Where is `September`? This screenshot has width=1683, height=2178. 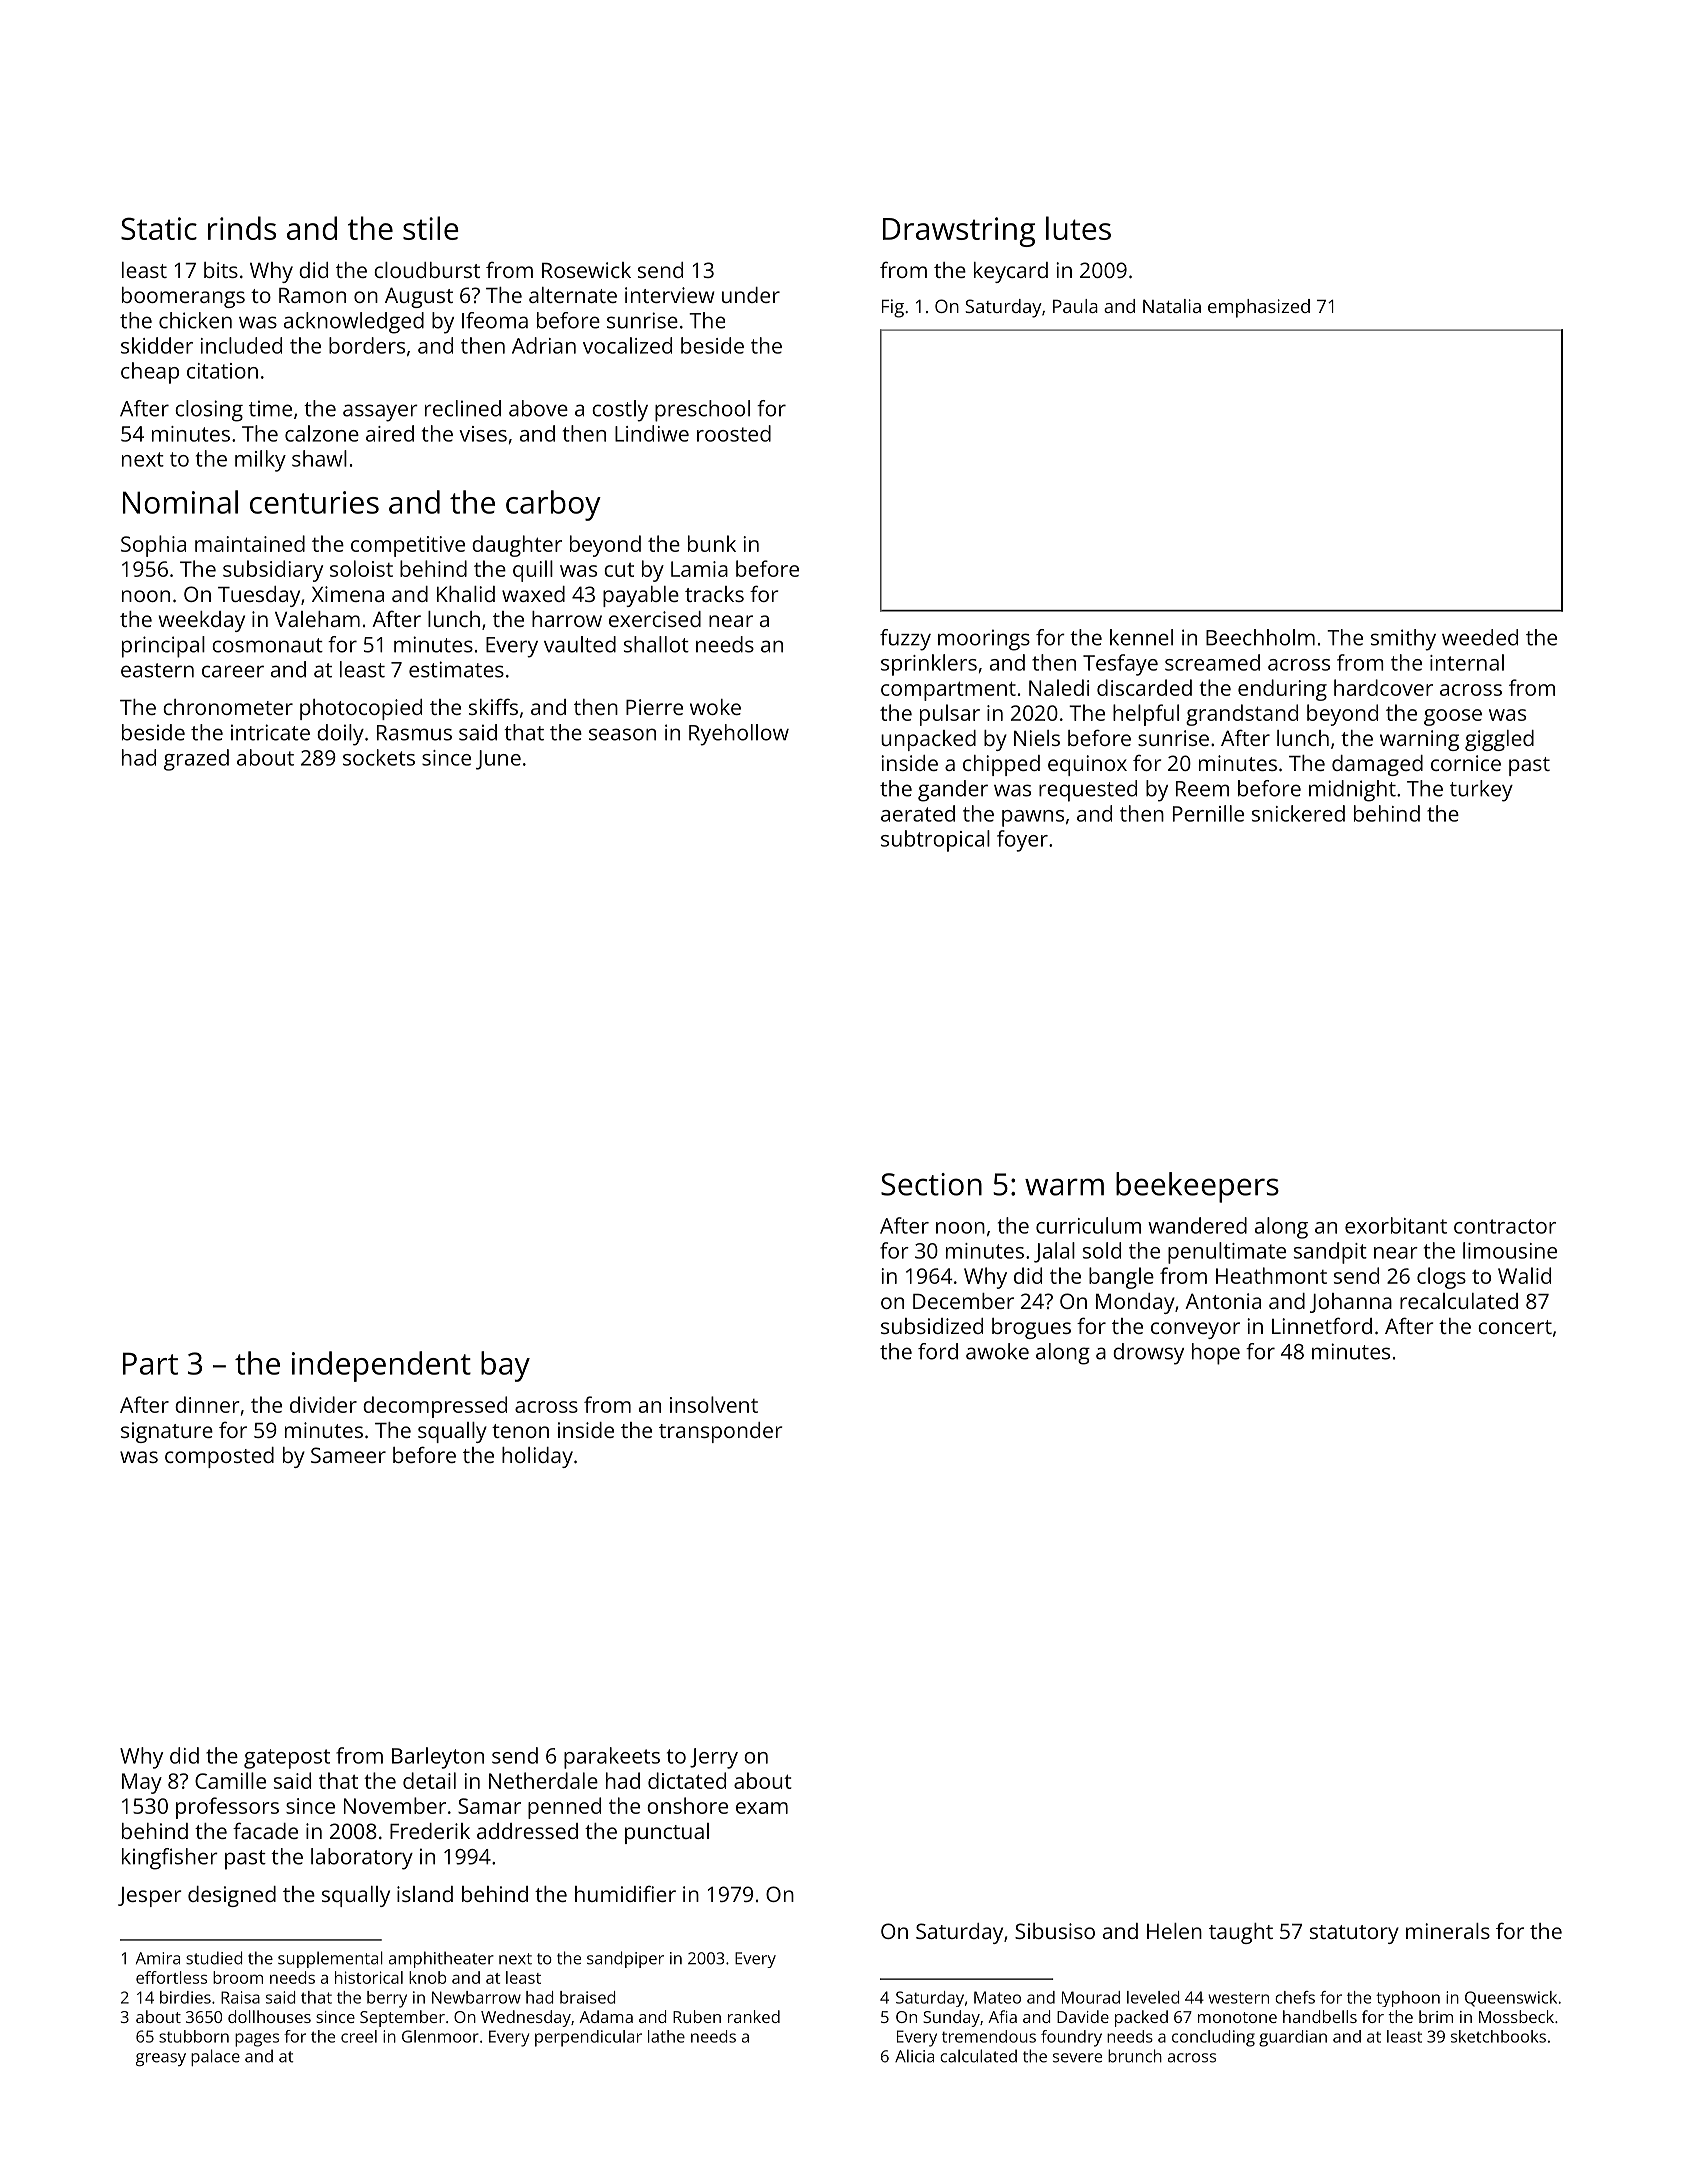
September is located at coordinates (402, 2018).
